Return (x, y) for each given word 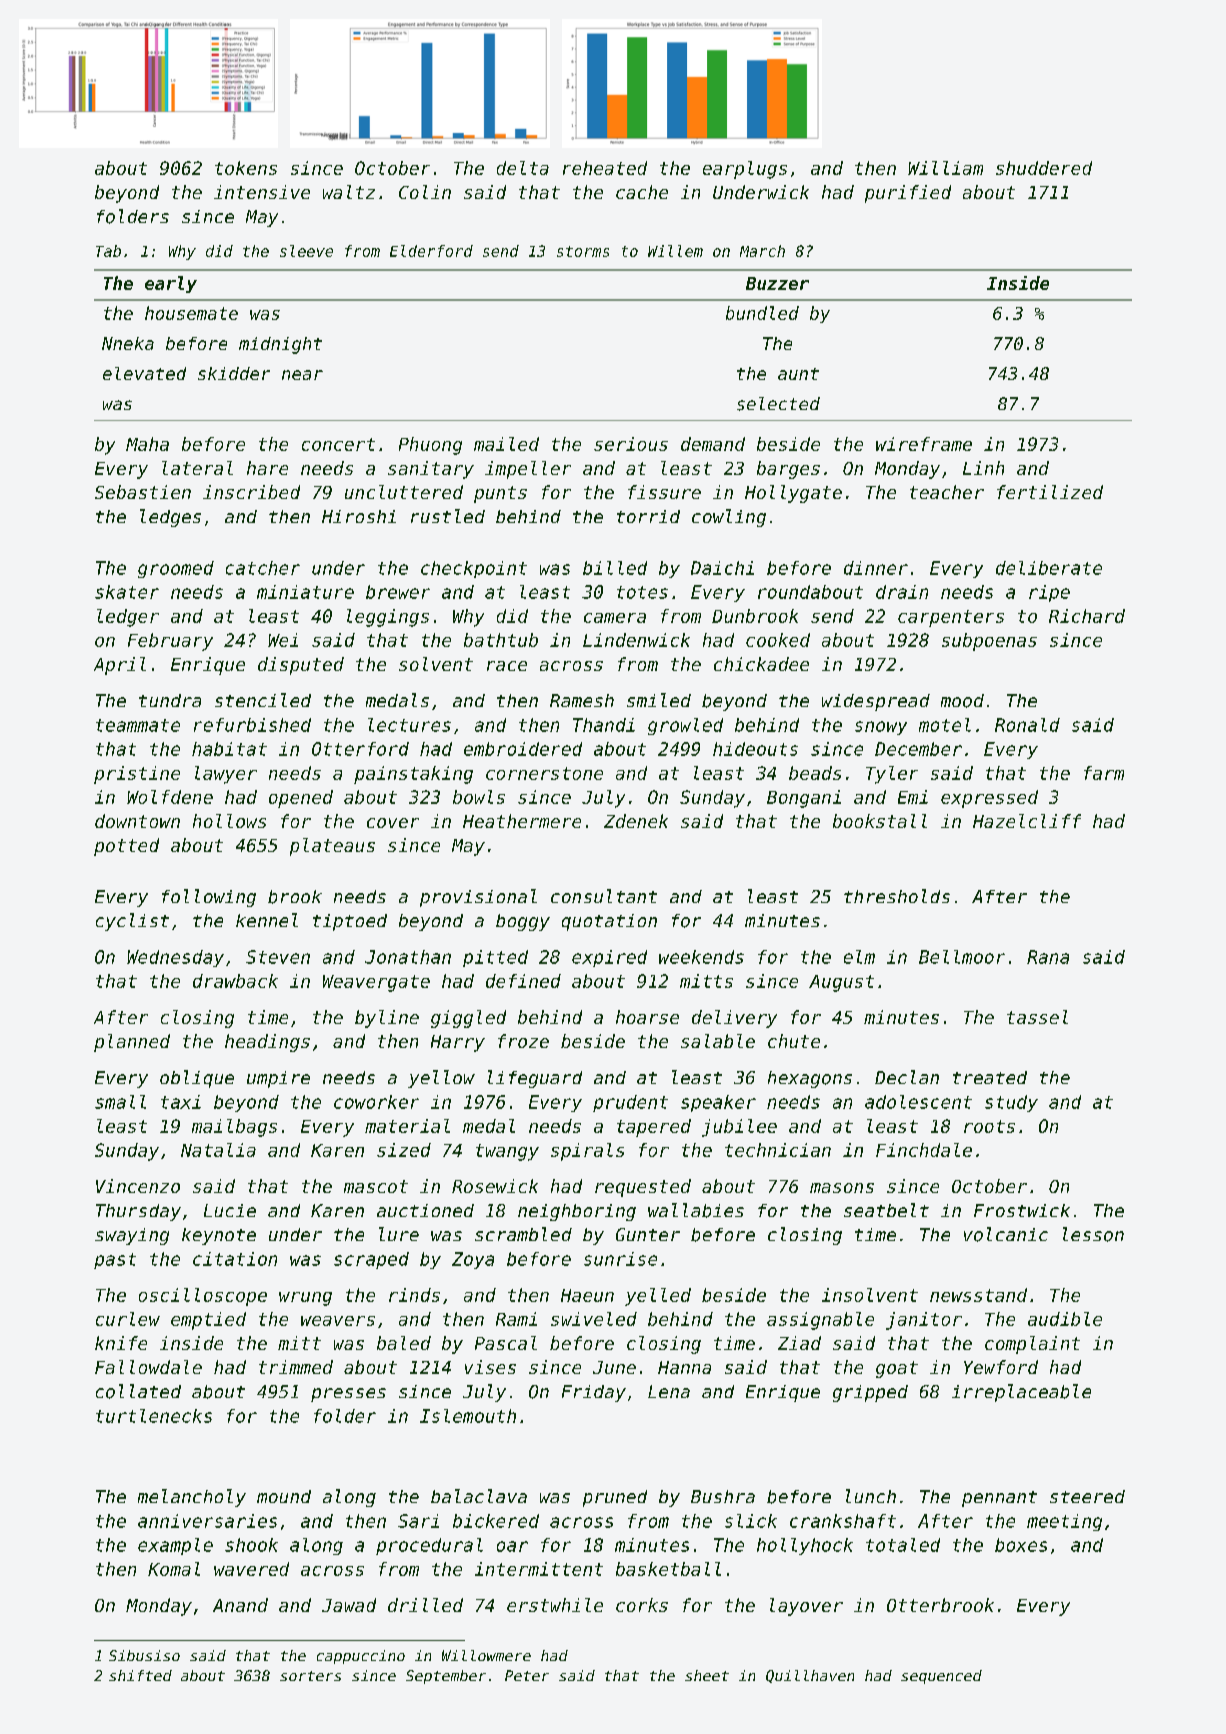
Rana (1048, 957)
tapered (654, 1128)
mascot (376, 1186)
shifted (140, 1675)
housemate (191, 313)
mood (962, 701)
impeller (528, 470)
